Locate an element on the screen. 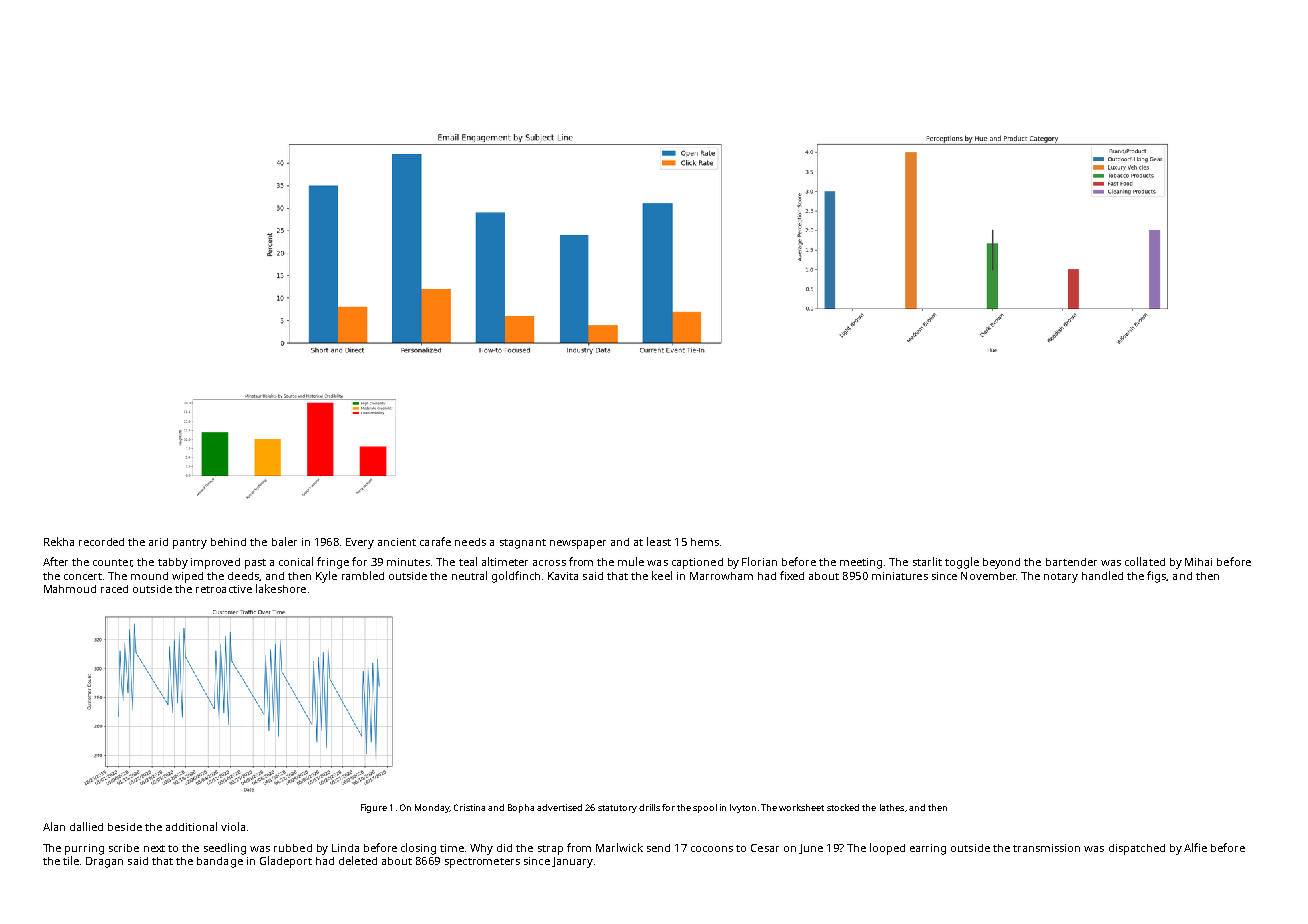 The width and height of the screenshot is (1308, 924). advertised is located at coordinates (559, 807).
